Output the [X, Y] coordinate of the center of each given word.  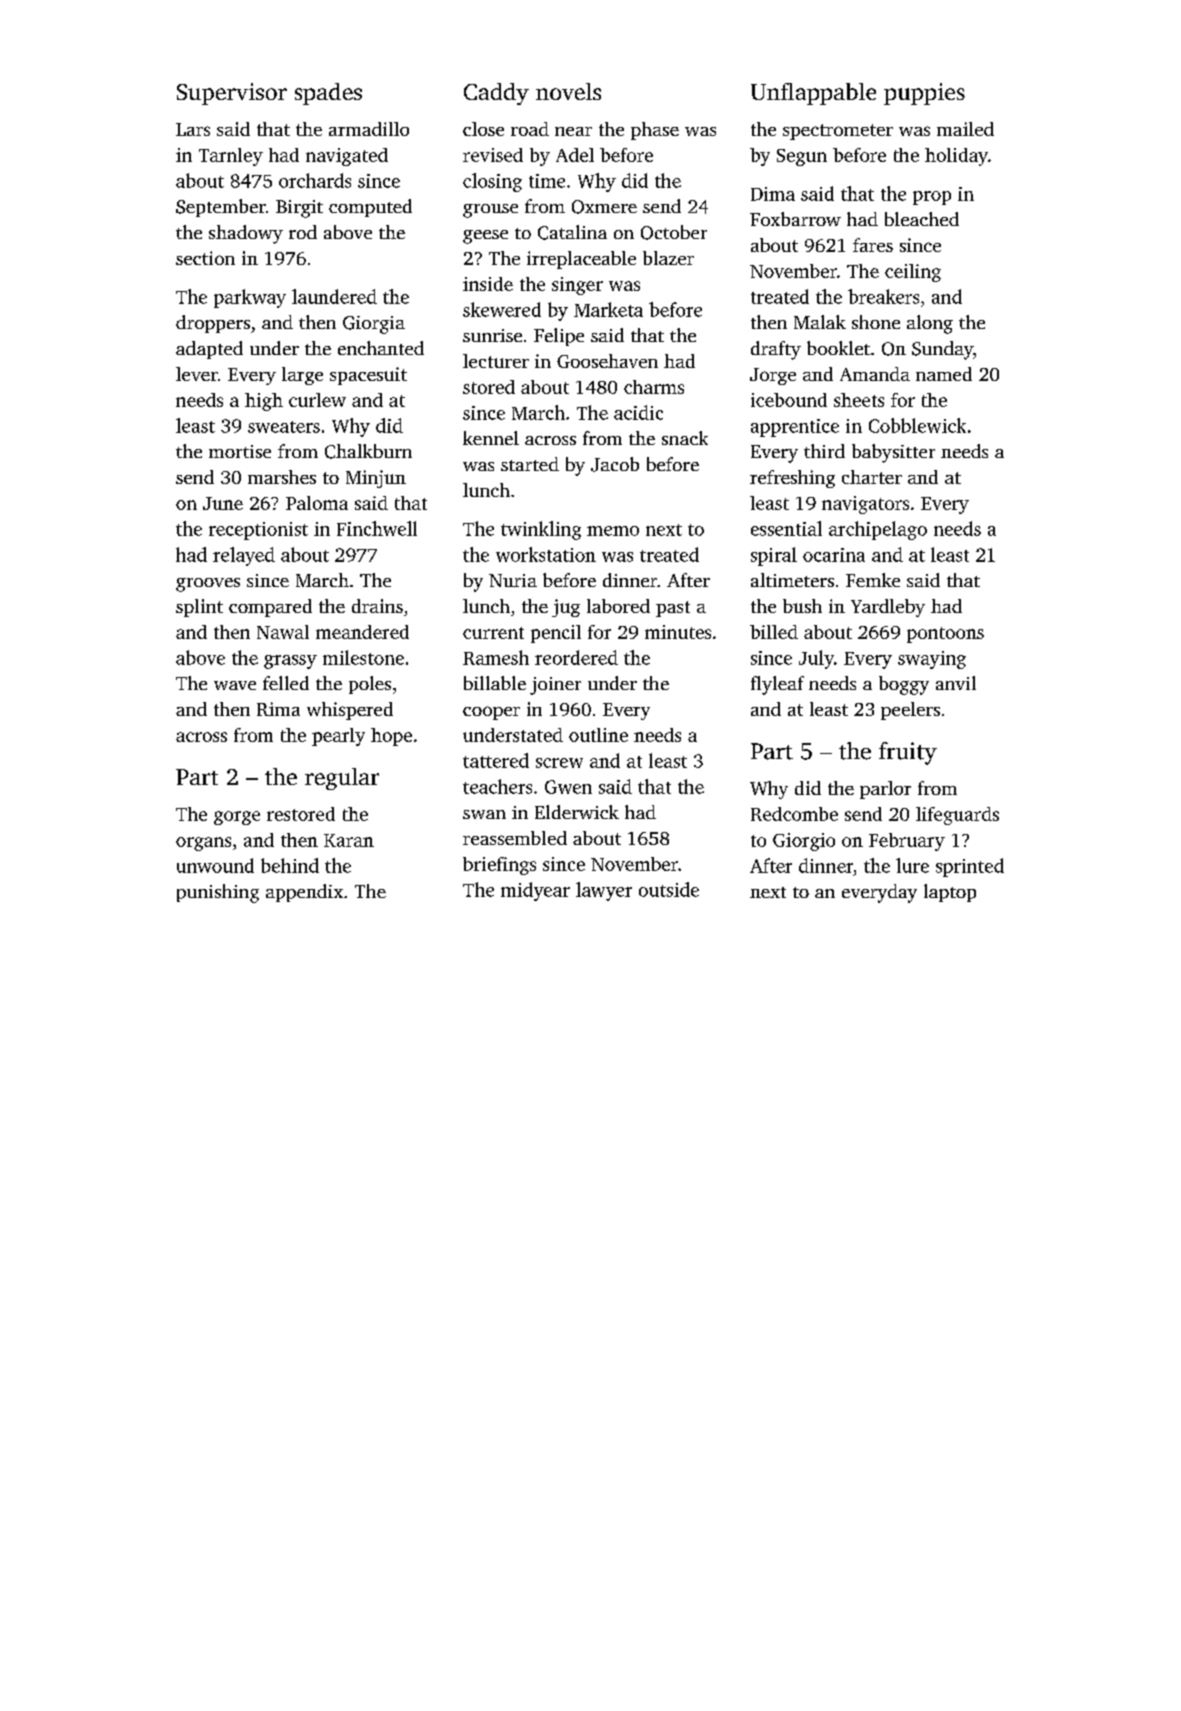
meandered [362, 632]
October [674, 232]
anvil [956, 683]
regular [342, 779]
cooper [491, 713]
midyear [535, 891]
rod [303, 232]
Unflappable [813, 94]
